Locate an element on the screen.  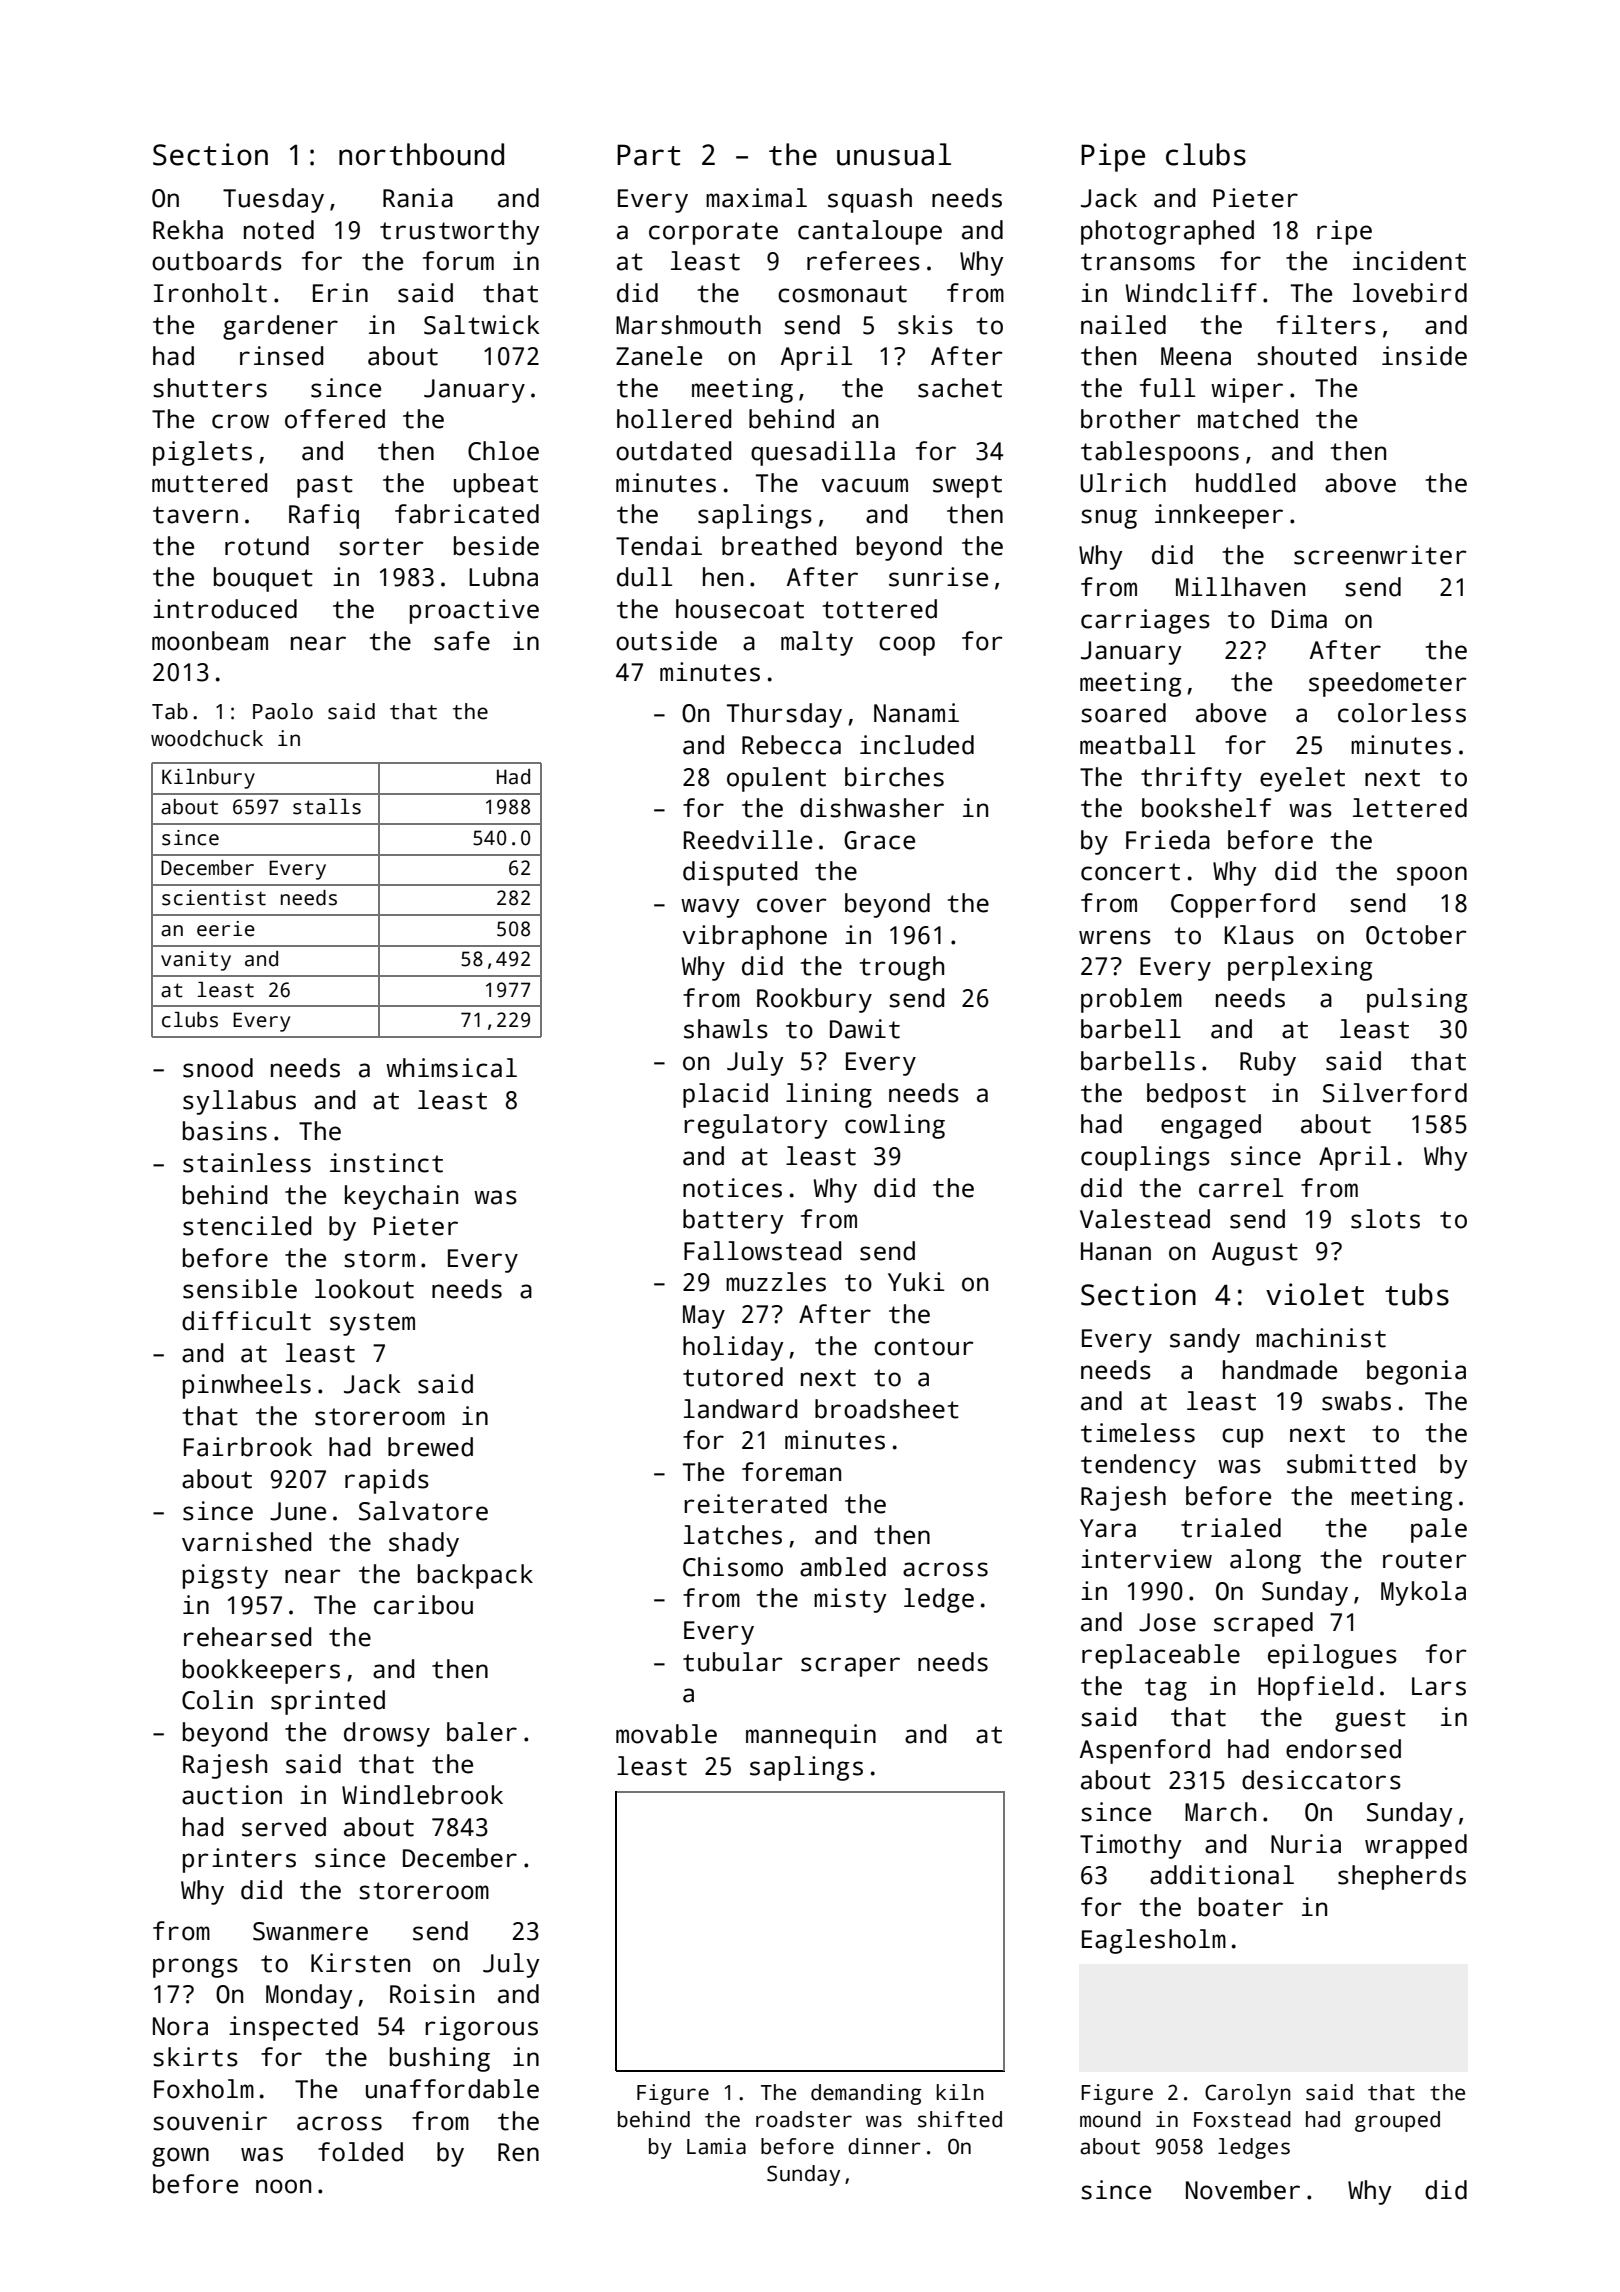
cover is located at coordinates (792, 905).
